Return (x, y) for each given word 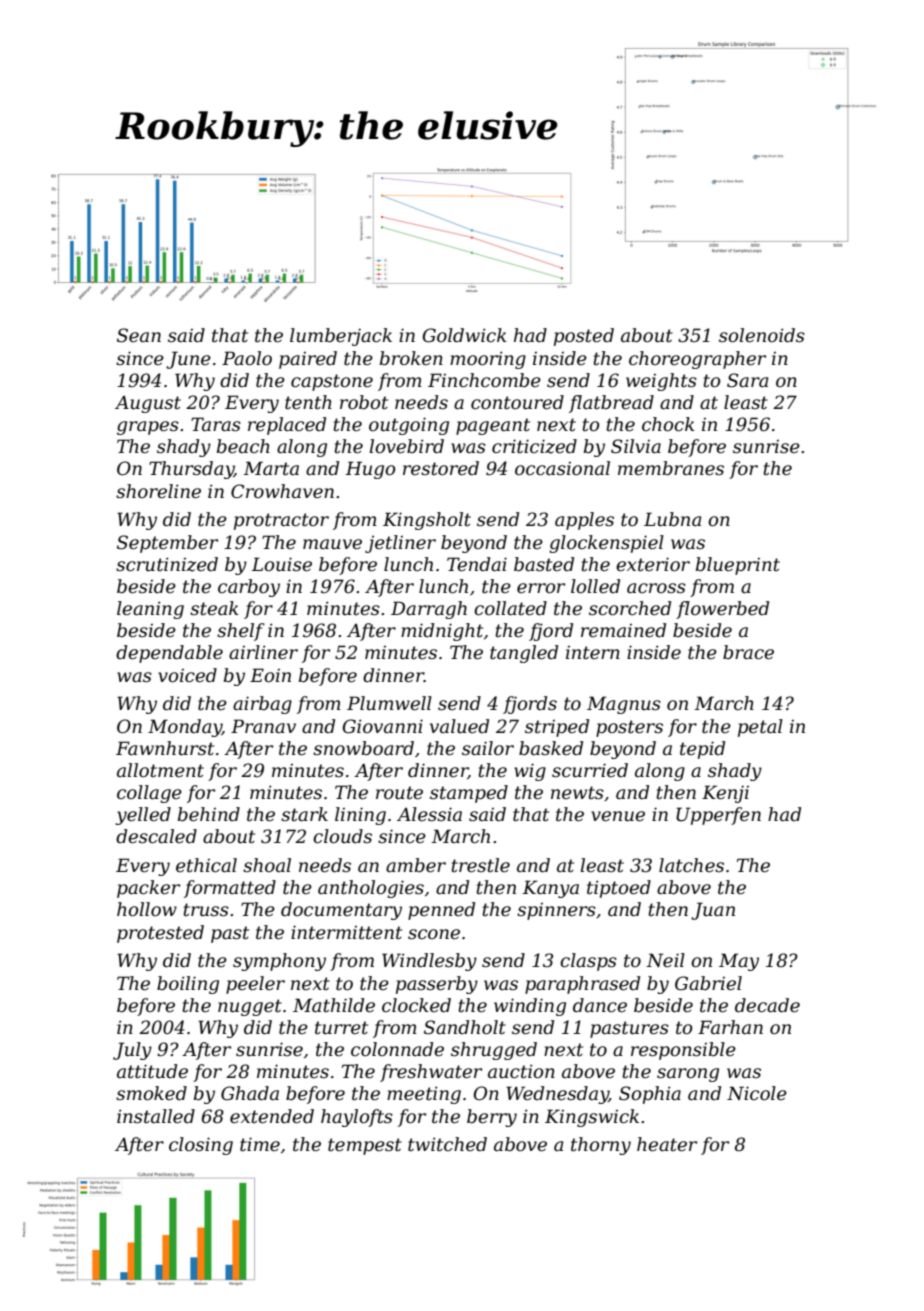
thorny (601, 1146)
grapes (148, 428)
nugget (250, 1007)
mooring (488, 360)
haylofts (357, 1118)
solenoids (762, 335)
